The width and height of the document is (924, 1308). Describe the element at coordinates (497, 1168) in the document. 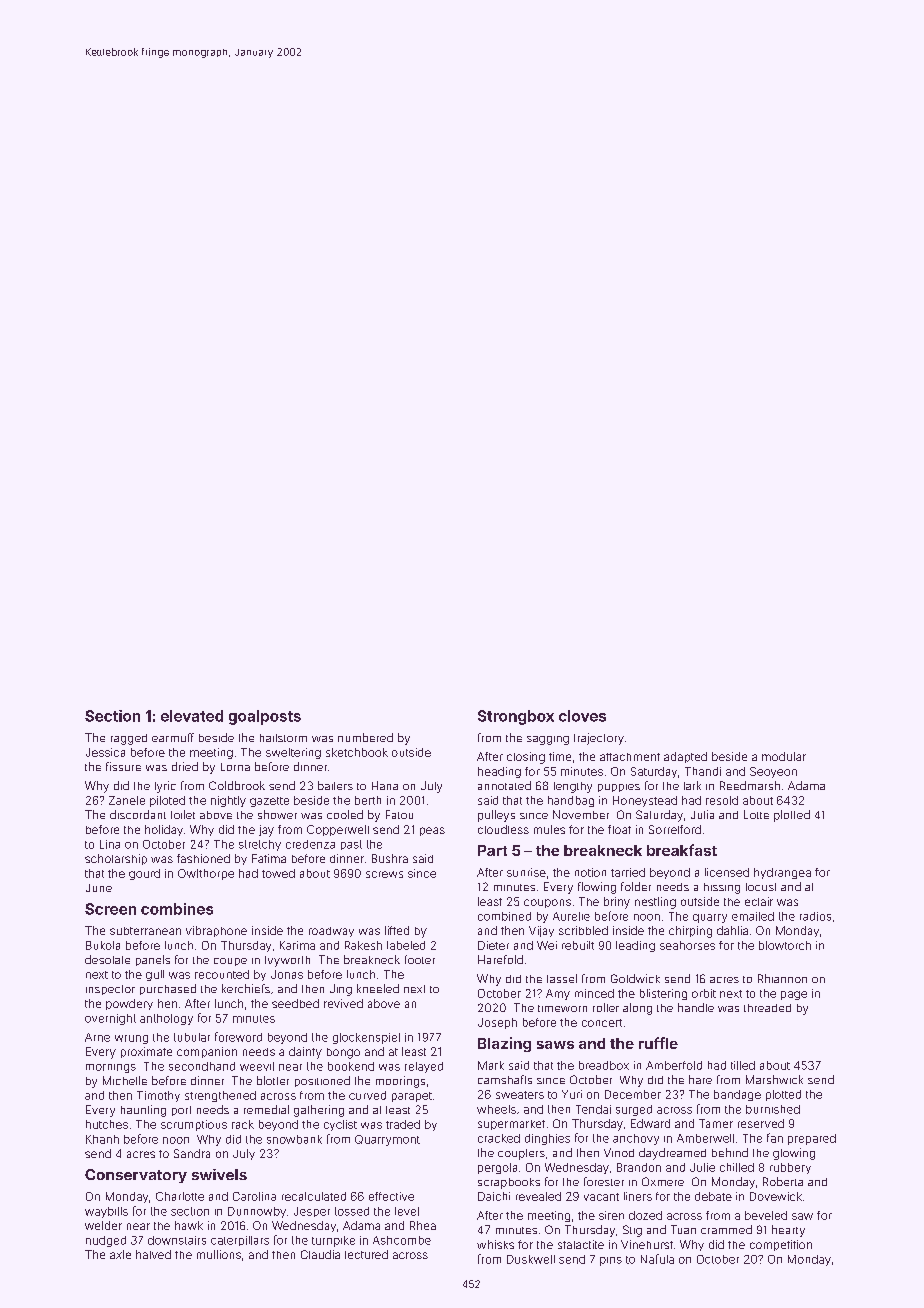

I see `pergola` at that location.
